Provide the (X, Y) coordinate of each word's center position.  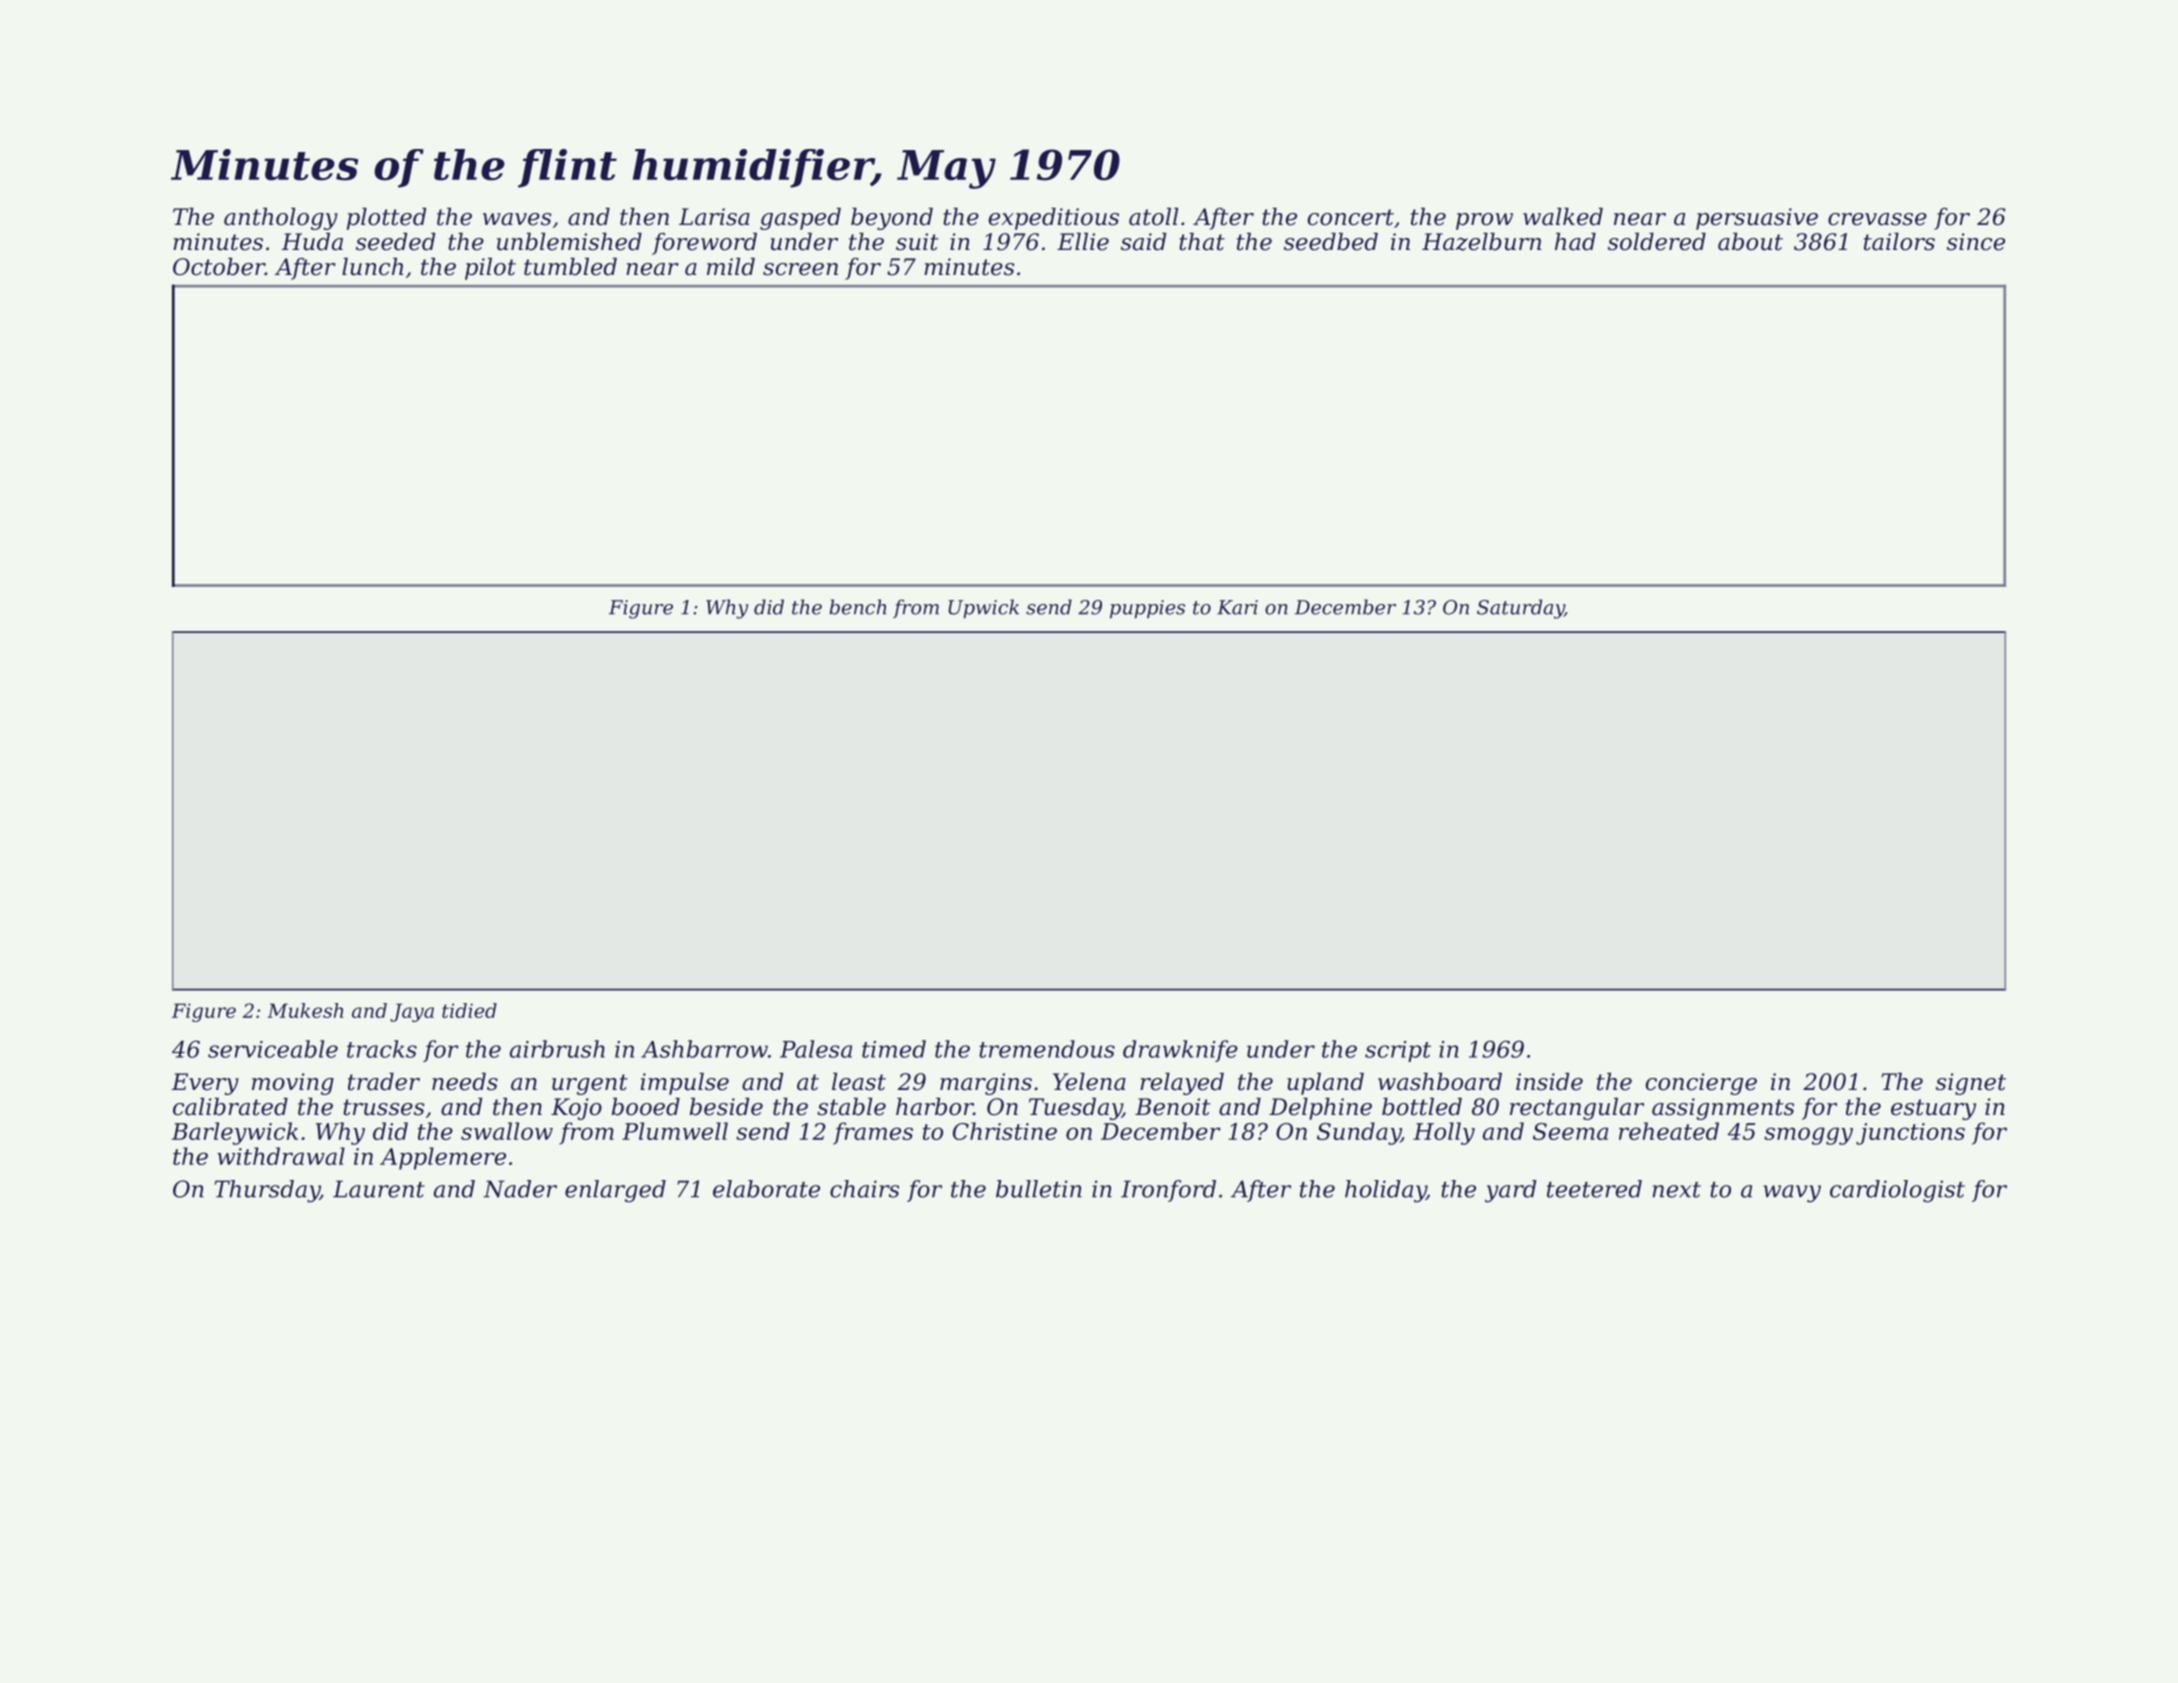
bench (857, 607)
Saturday (1520, 609)
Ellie (1083, 242)
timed (894, 1049)
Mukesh (305, 1010)
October (219, 267)
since (1976, 242)
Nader (520, 1189)
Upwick (983, 609)
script (1398, 1051)
